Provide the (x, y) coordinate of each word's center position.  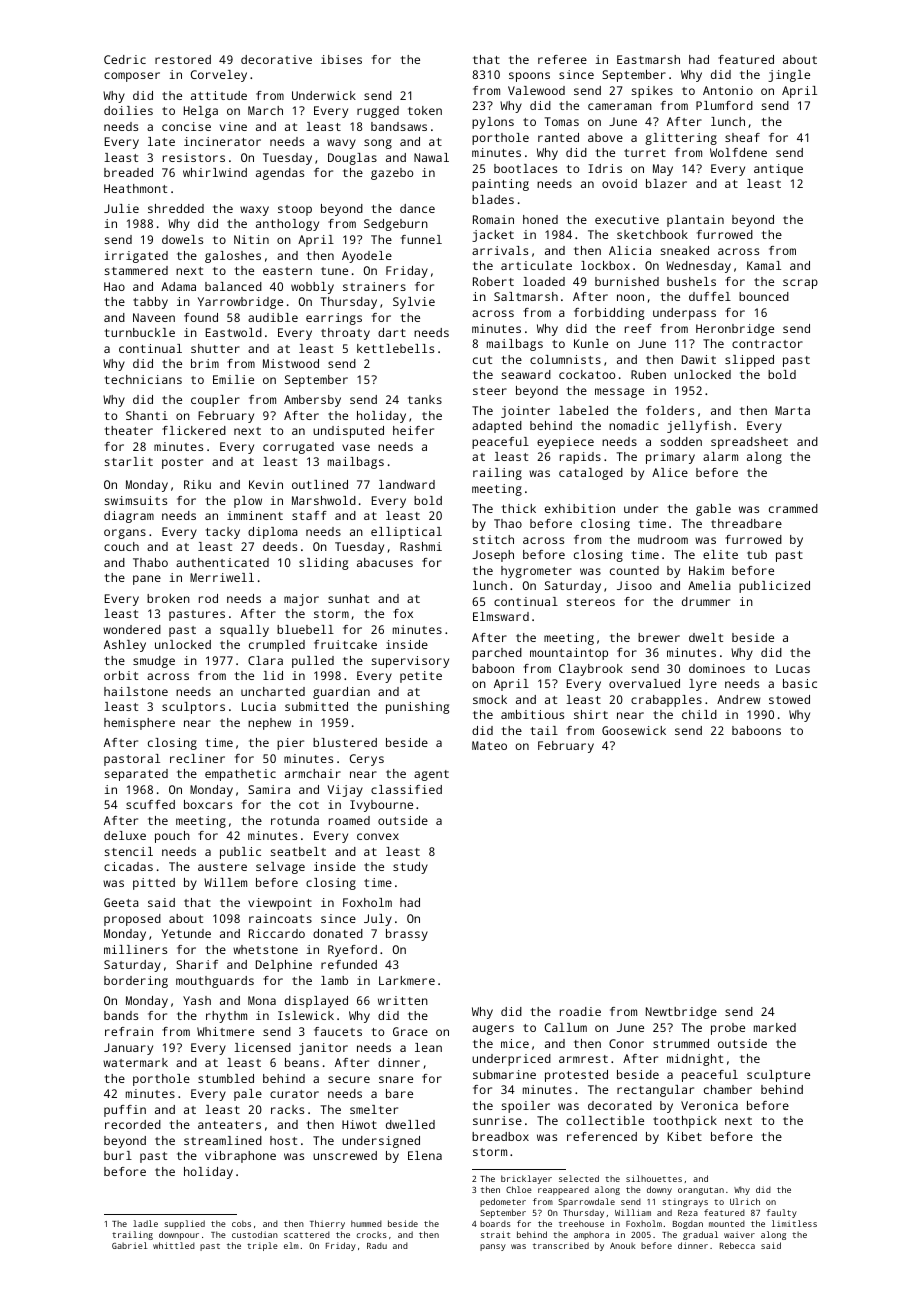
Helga (201, 112)
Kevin (266, 484)
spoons (529, 77)
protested (576, 1076)
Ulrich (745, 1201)
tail (544, 730)
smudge (154, 662)
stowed (789, 699)
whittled (174, 1245)
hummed (366, 1223)
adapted (497, 427)
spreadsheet (749, 443)
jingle (789, 76)
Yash (197, 1000)
